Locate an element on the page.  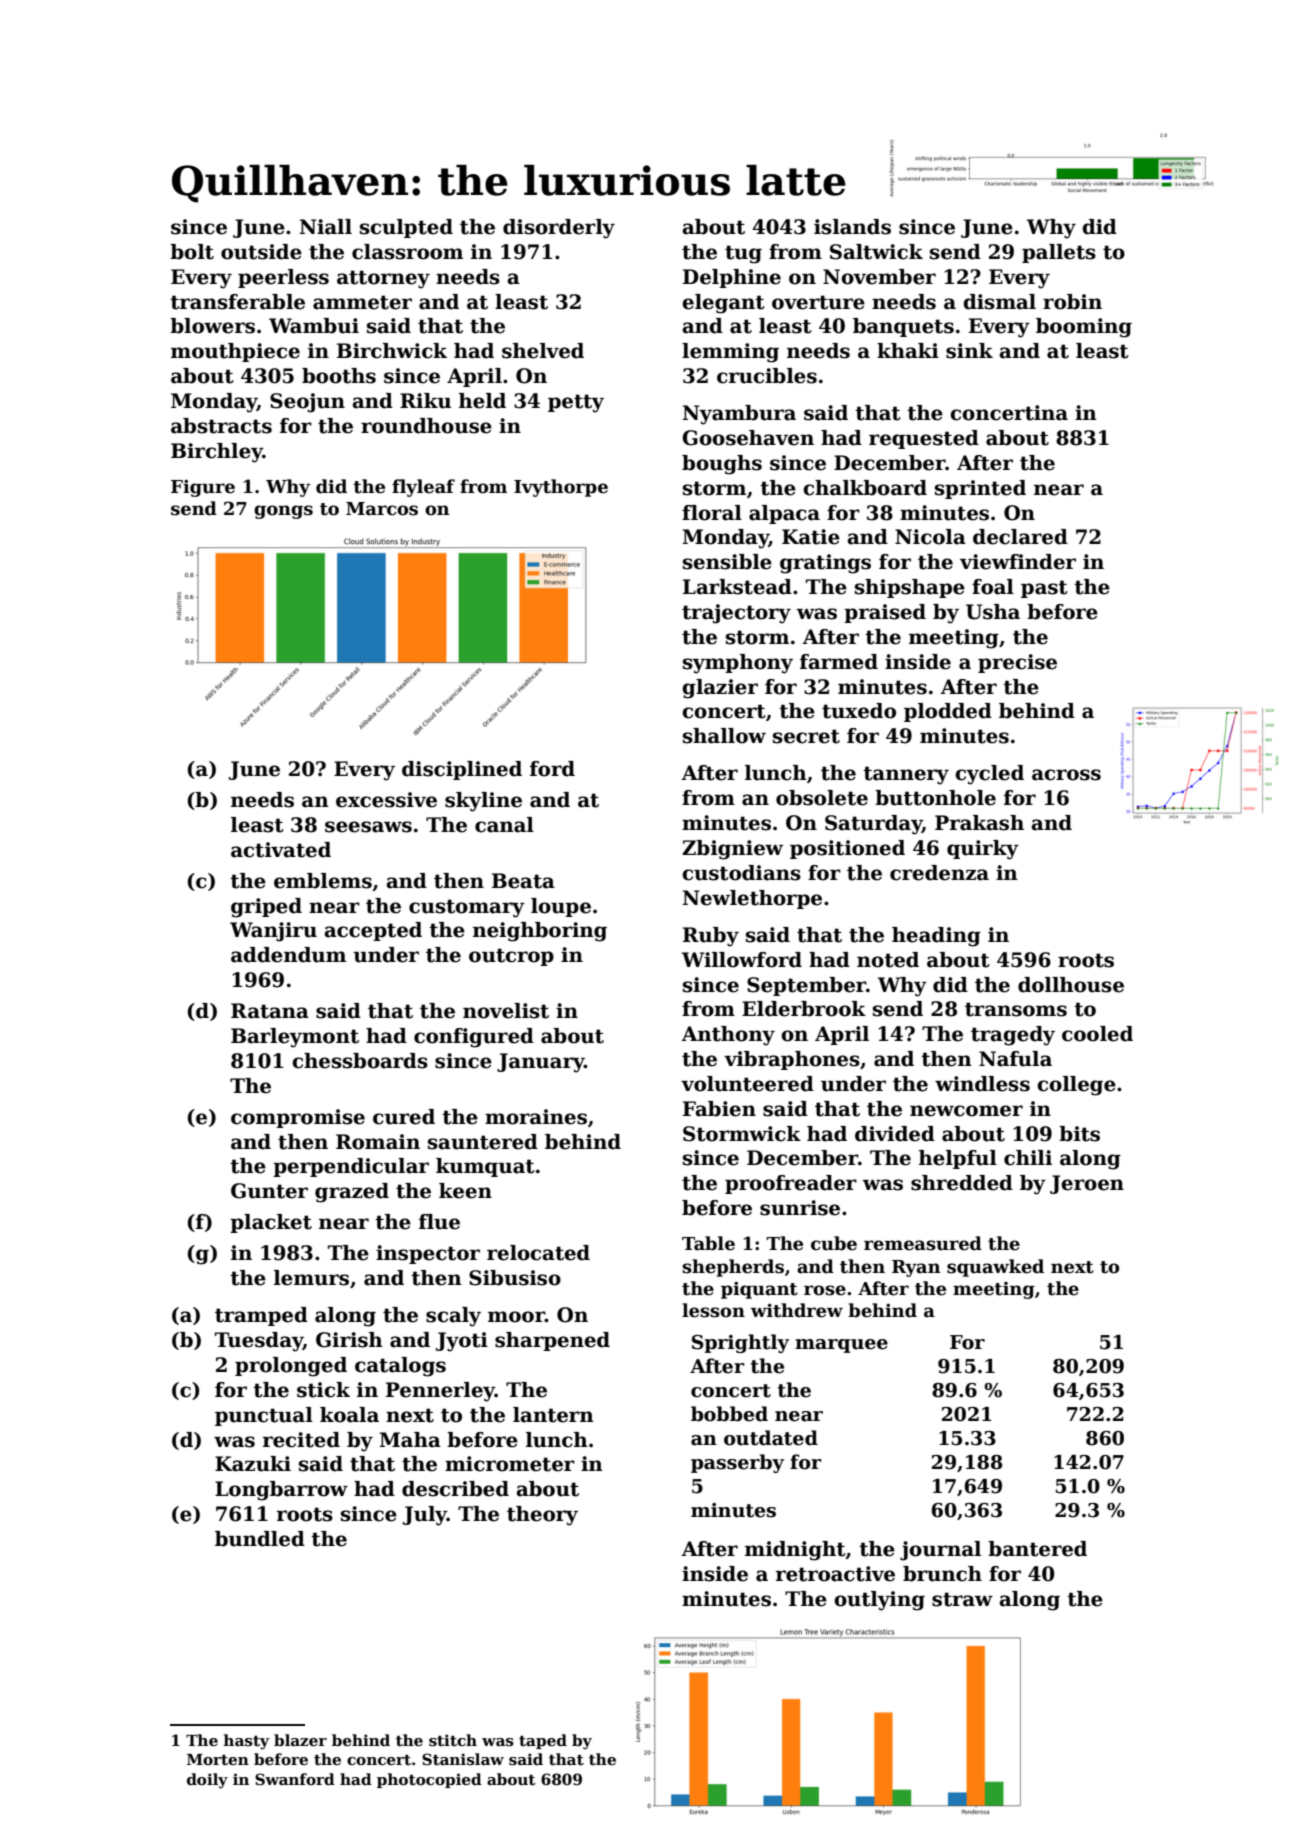
pallets is located at coordinates (1059, 253).
